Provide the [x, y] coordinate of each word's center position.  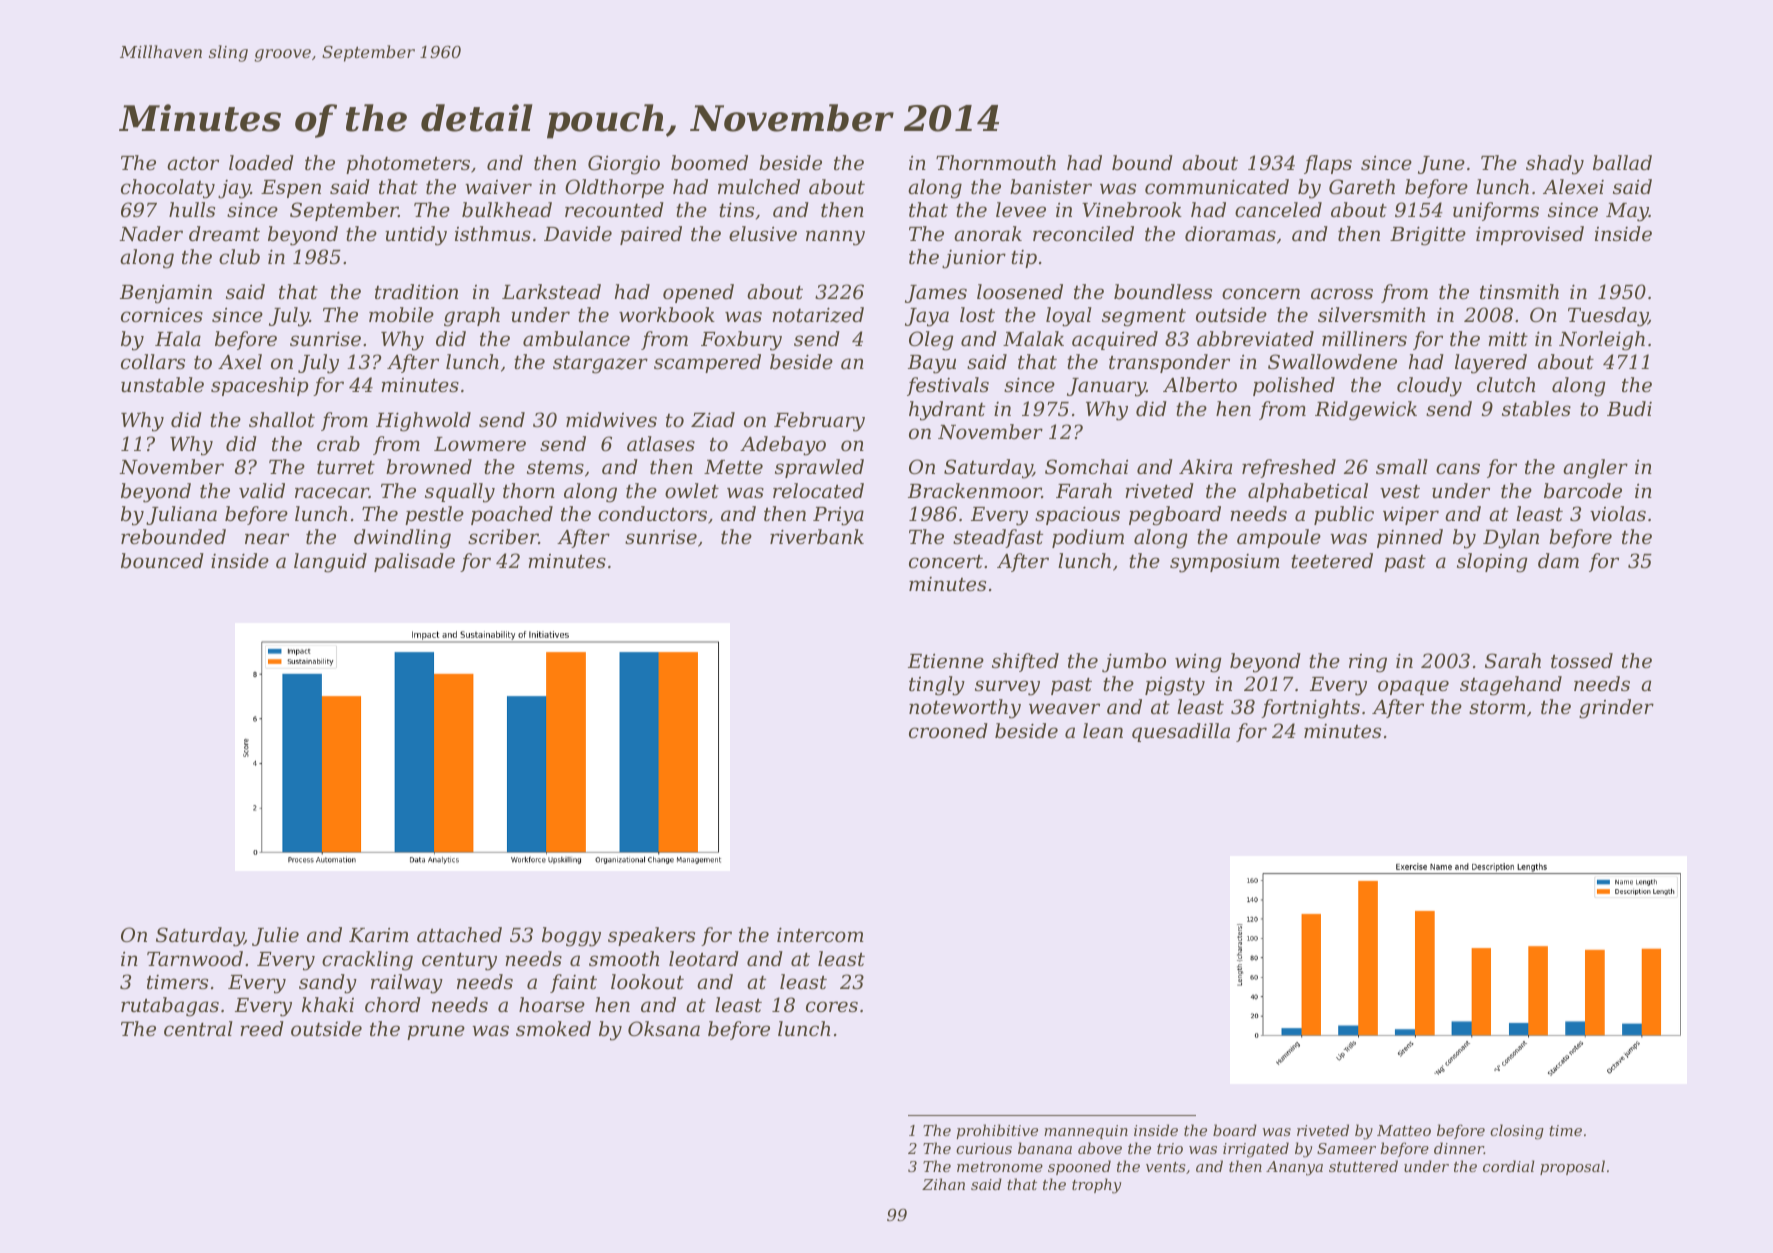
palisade [414, 562]
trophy [1096, 1186]
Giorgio [624, 165]
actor [193, 163]
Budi [1629, 408]
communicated [1217, 186]
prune [436, 1032]
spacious [1077, 515]
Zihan [943, 1184]
